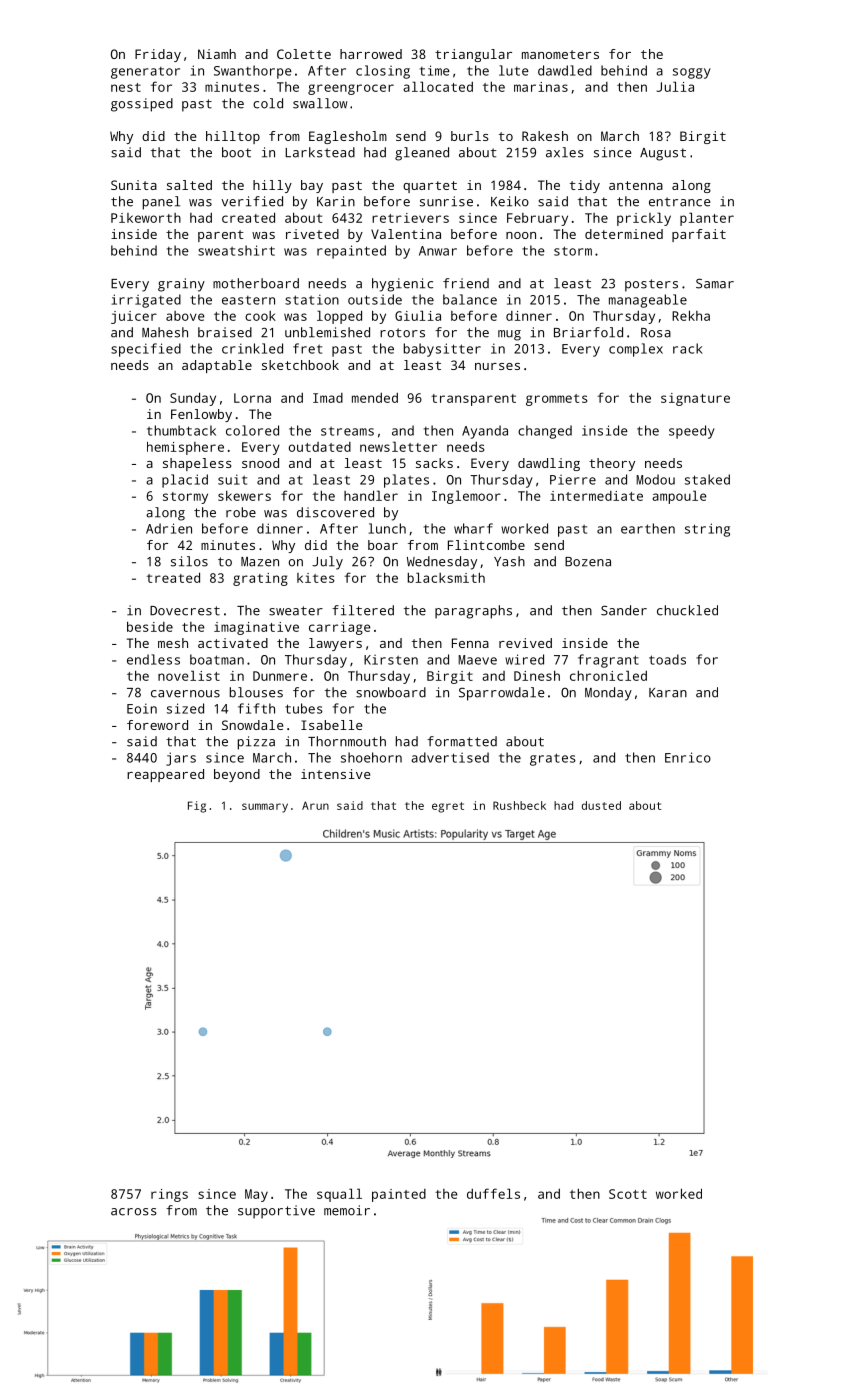 Image resolution: width=849 pixels, height=1400 pixels. Describe the element at coordinates (477, 660) in the screenshot. I see `Maeve` at that location.
